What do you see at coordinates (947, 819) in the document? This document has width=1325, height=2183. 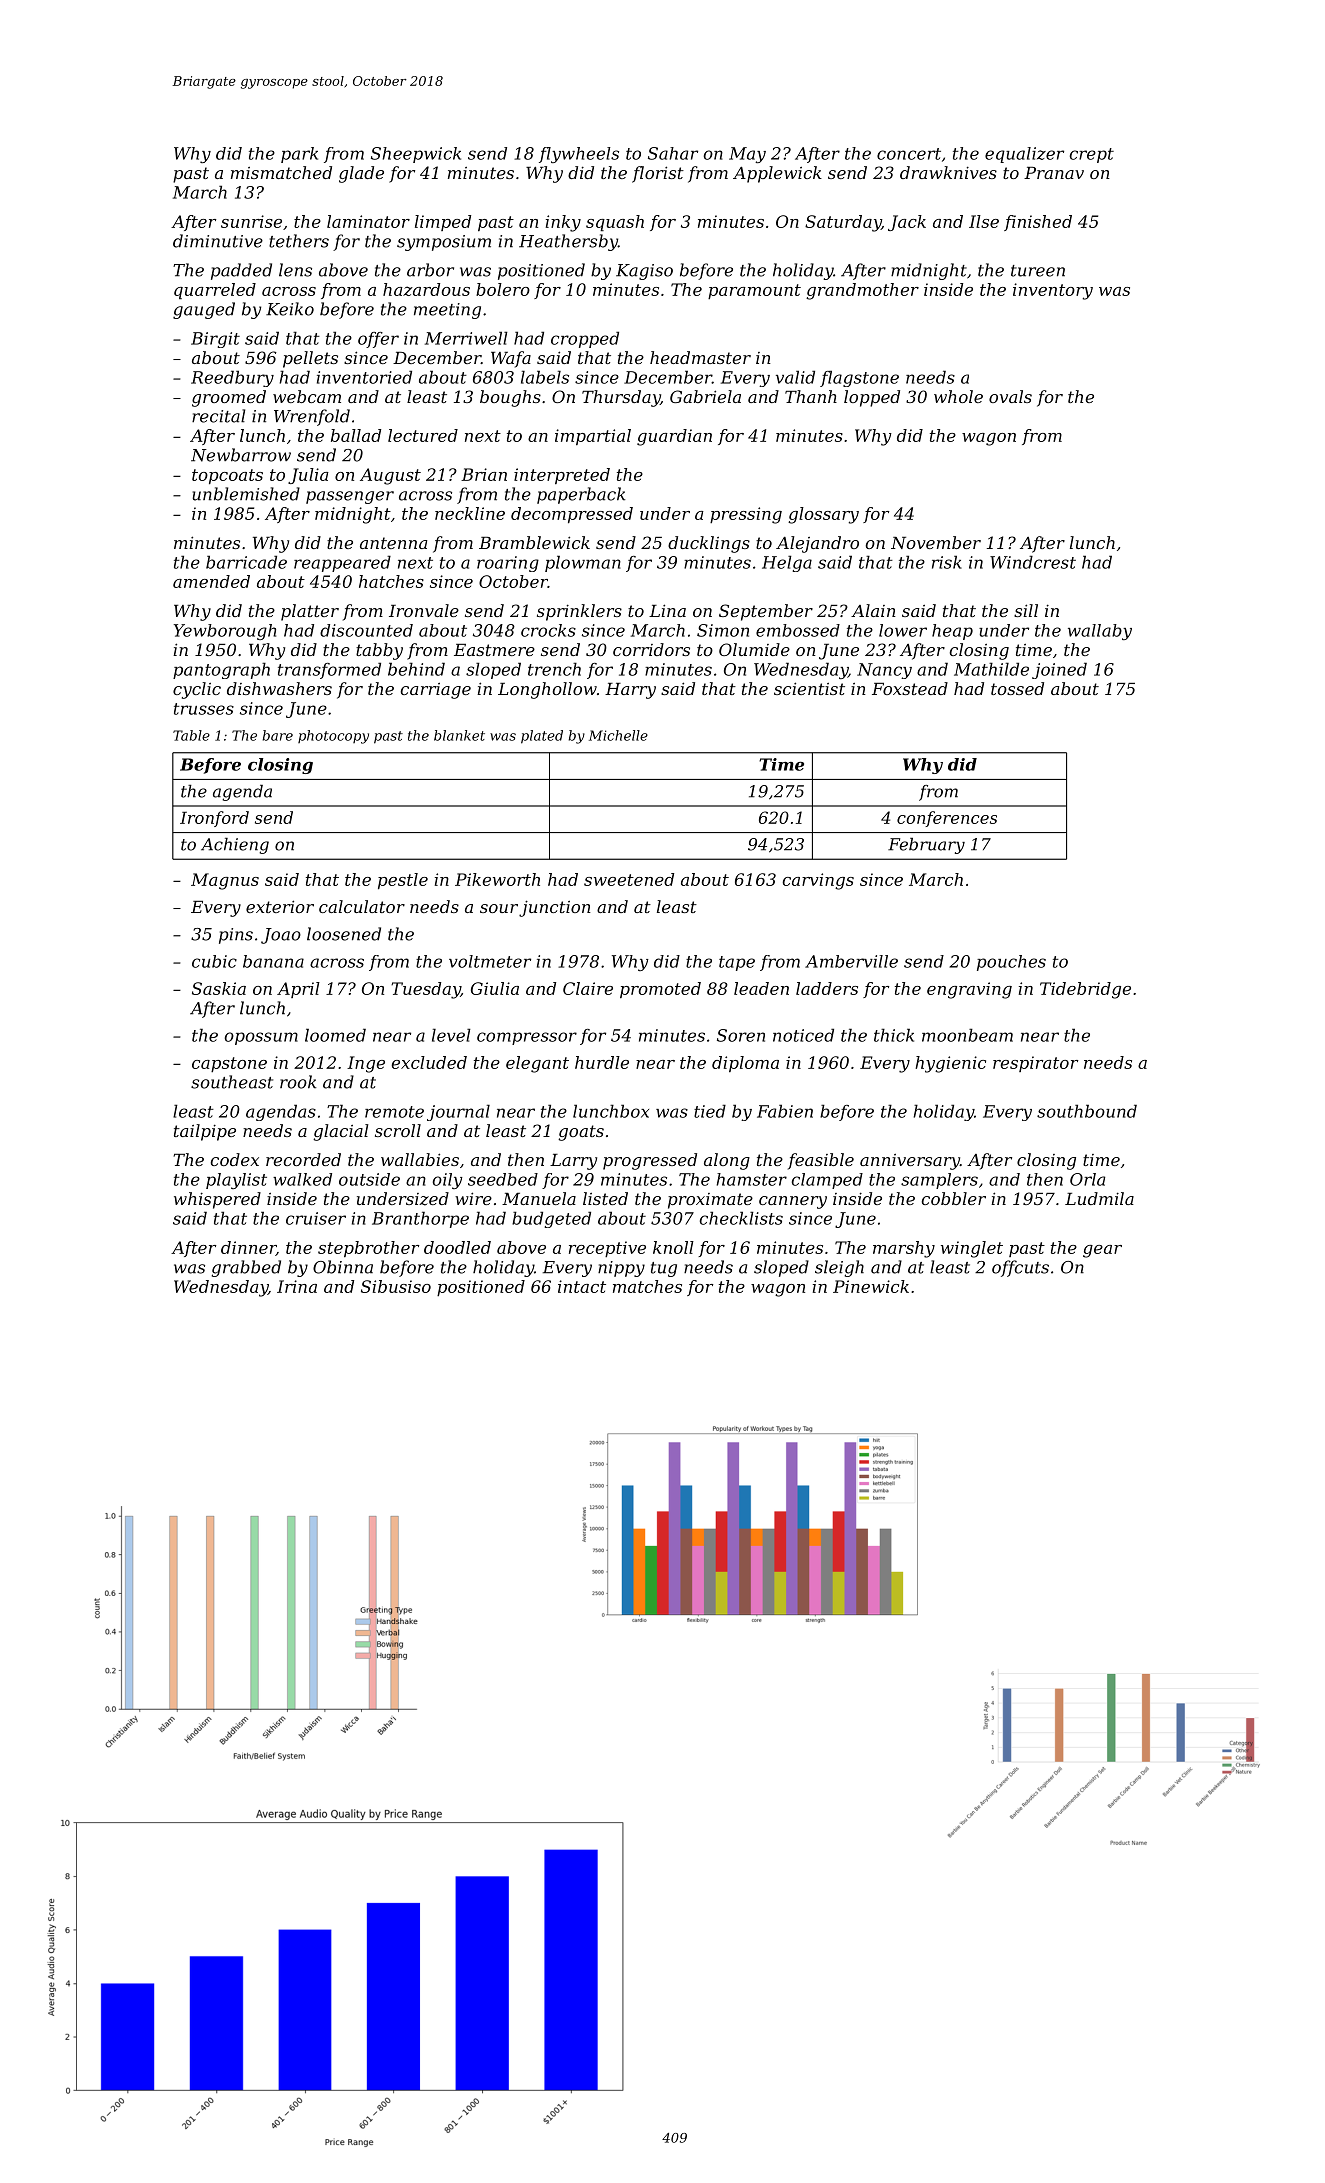 I see `conferences` at bounding box center [947, 819].
